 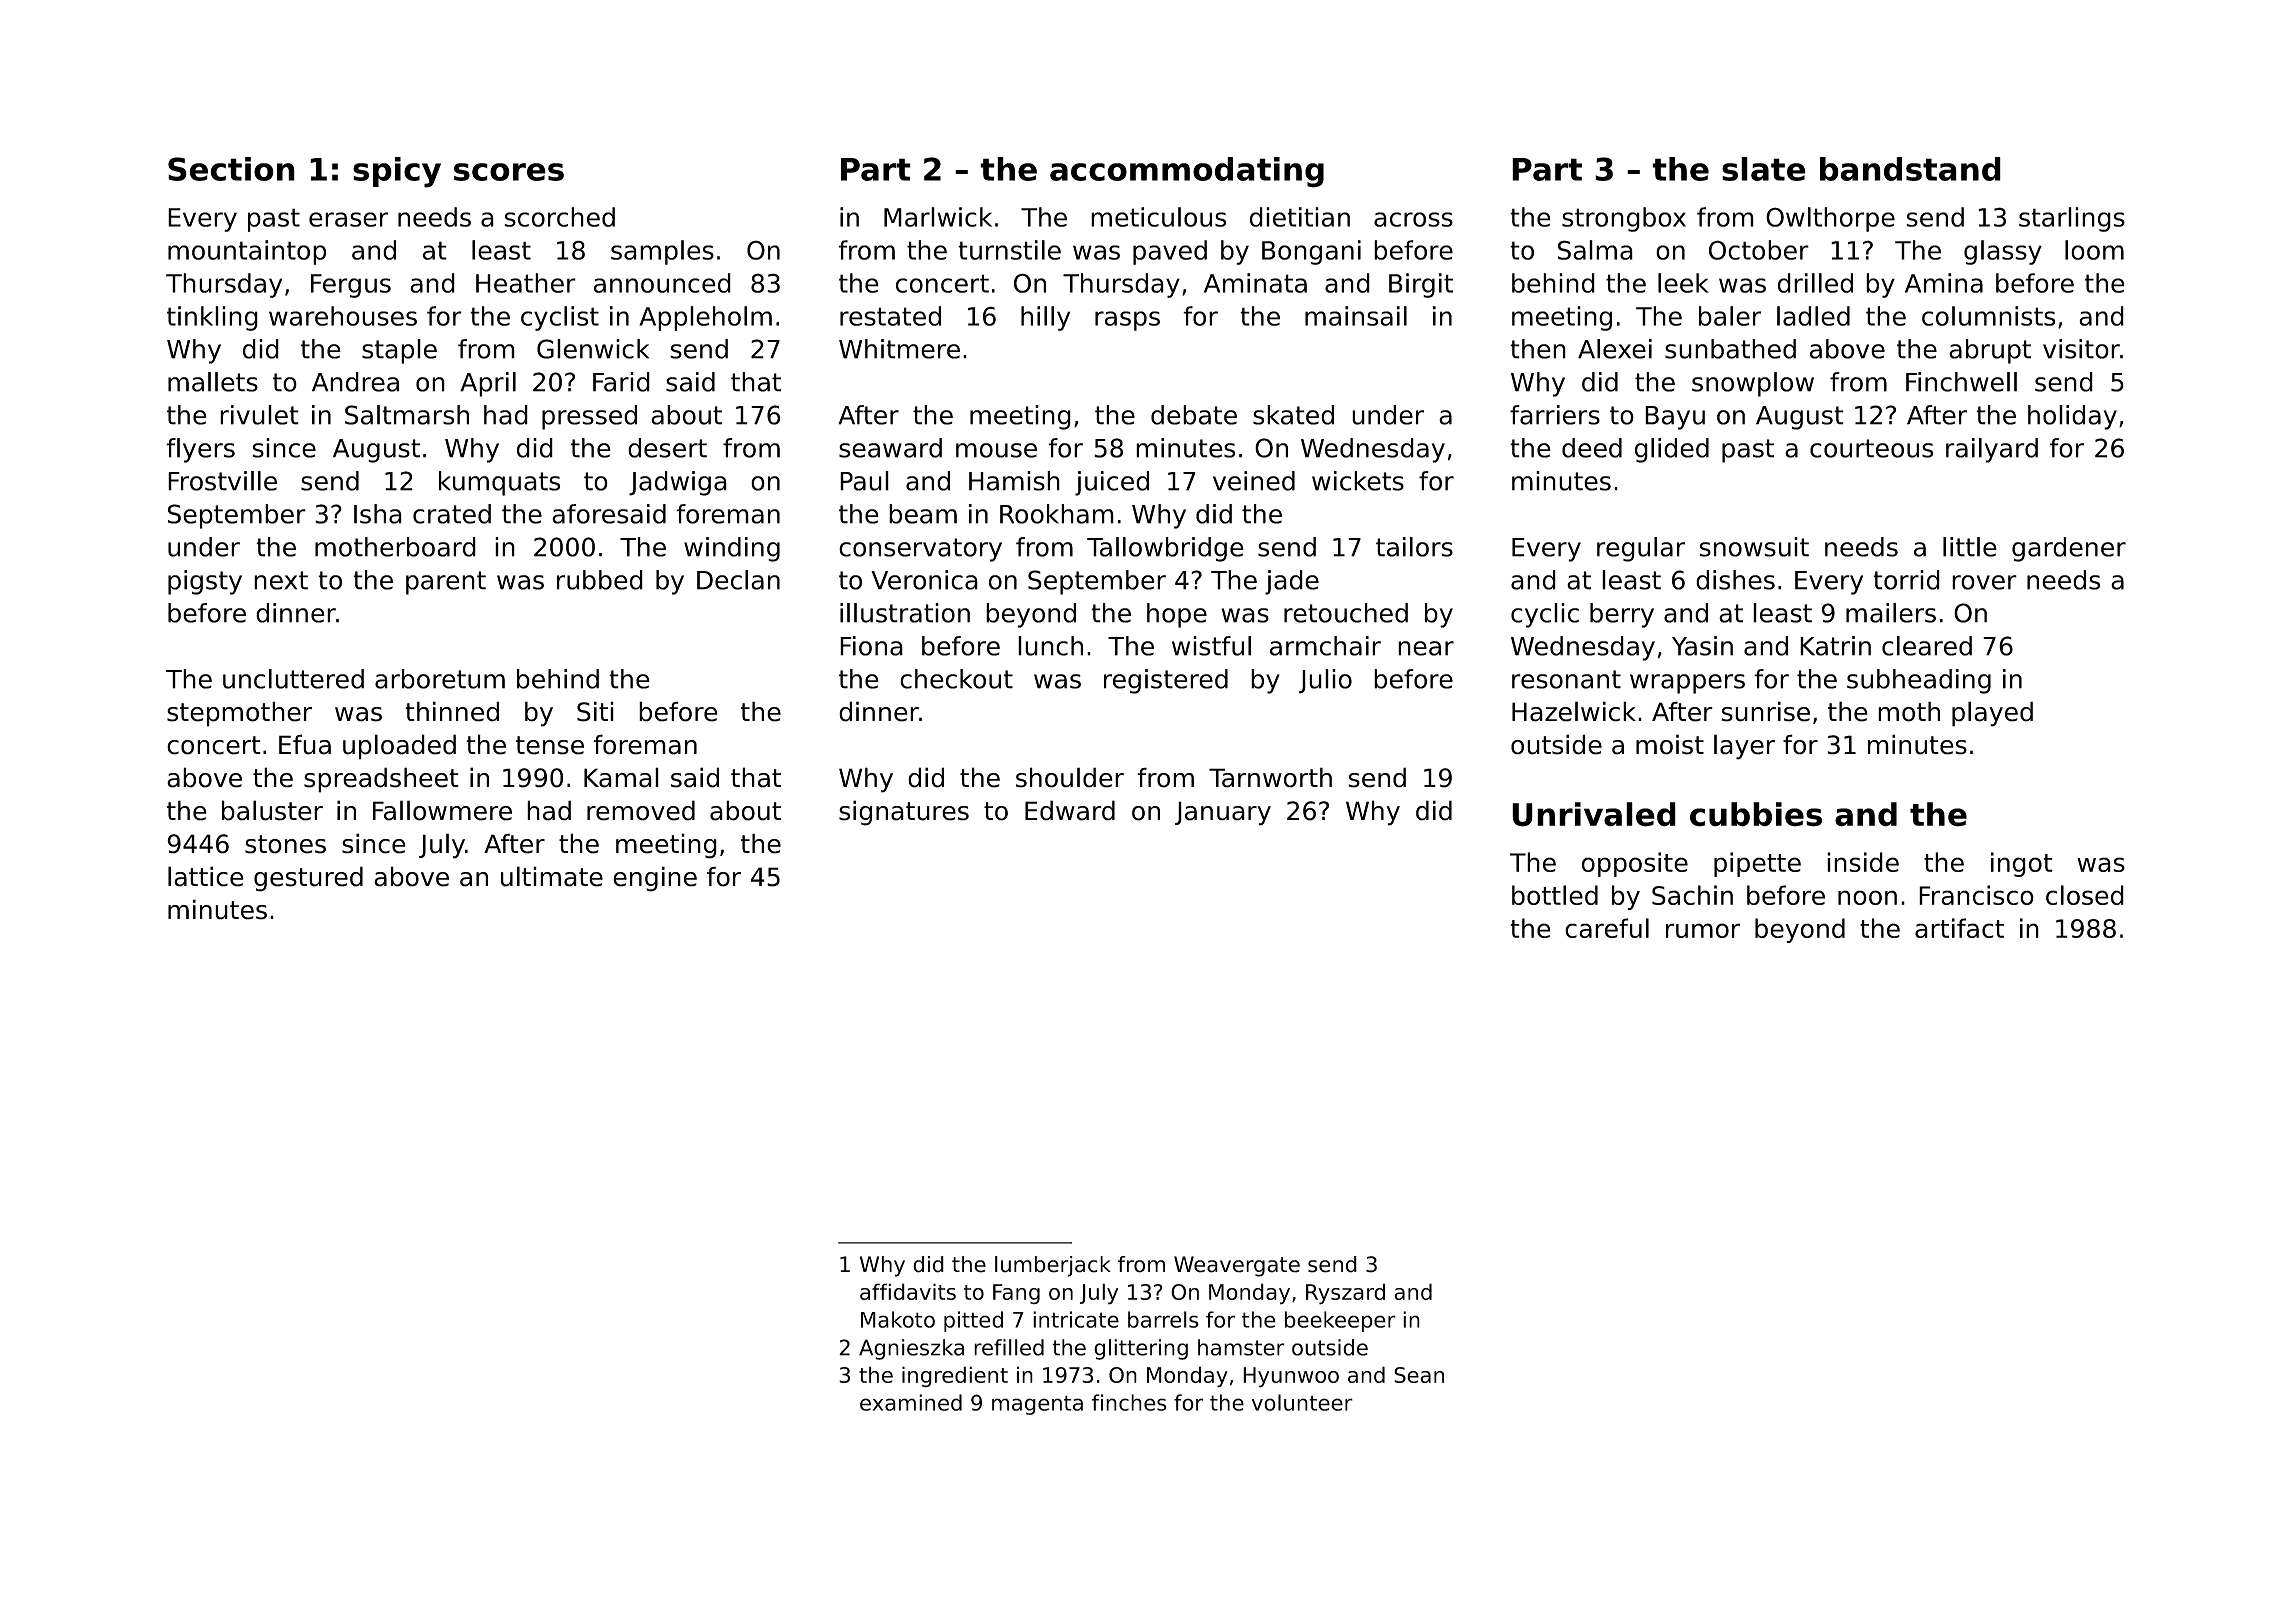 What do you see at coordinates (1959, 928) in the screenshot?
I see `artifact` at bounding box center [1959, 928].
